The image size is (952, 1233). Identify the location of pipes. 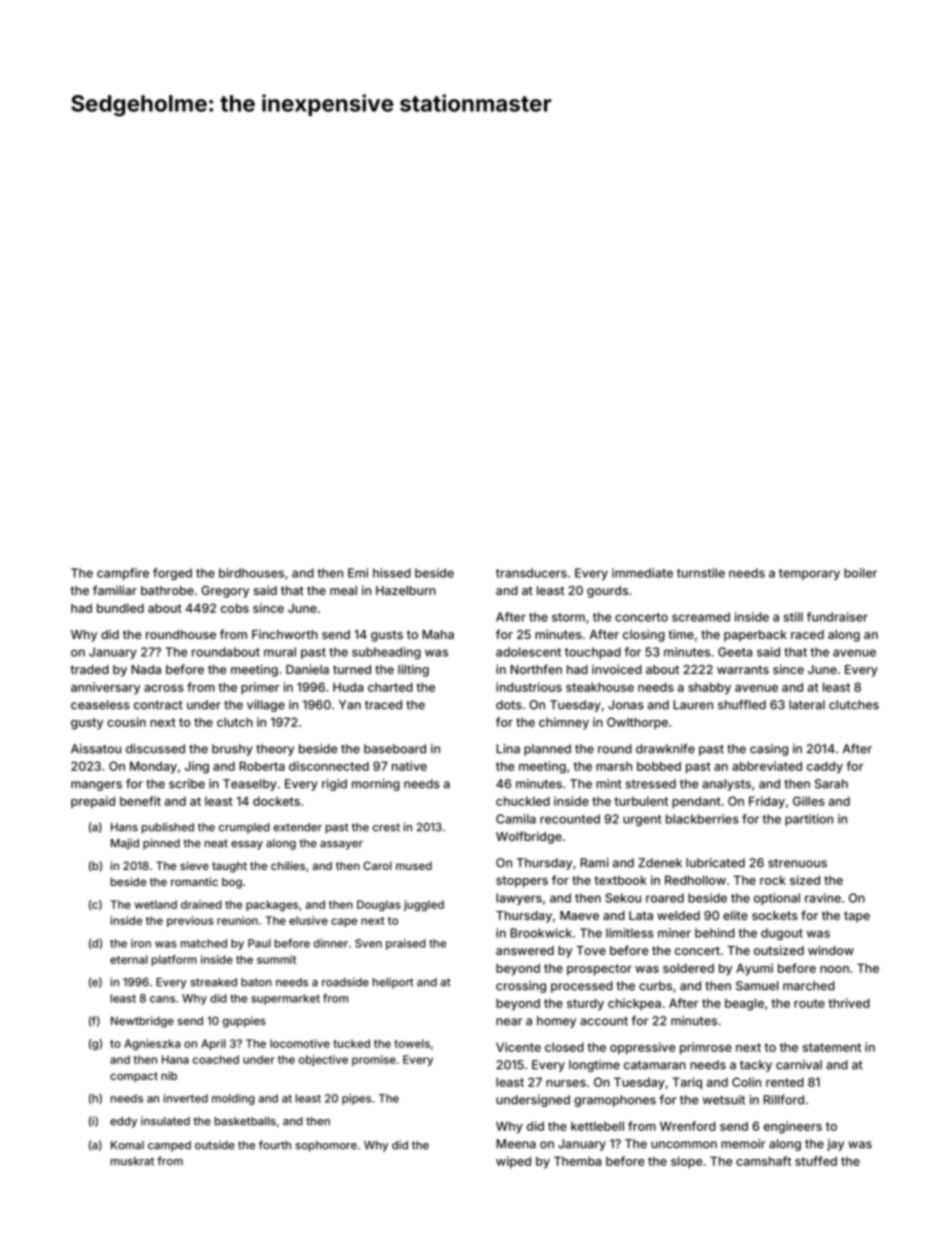
(356, 1099).
